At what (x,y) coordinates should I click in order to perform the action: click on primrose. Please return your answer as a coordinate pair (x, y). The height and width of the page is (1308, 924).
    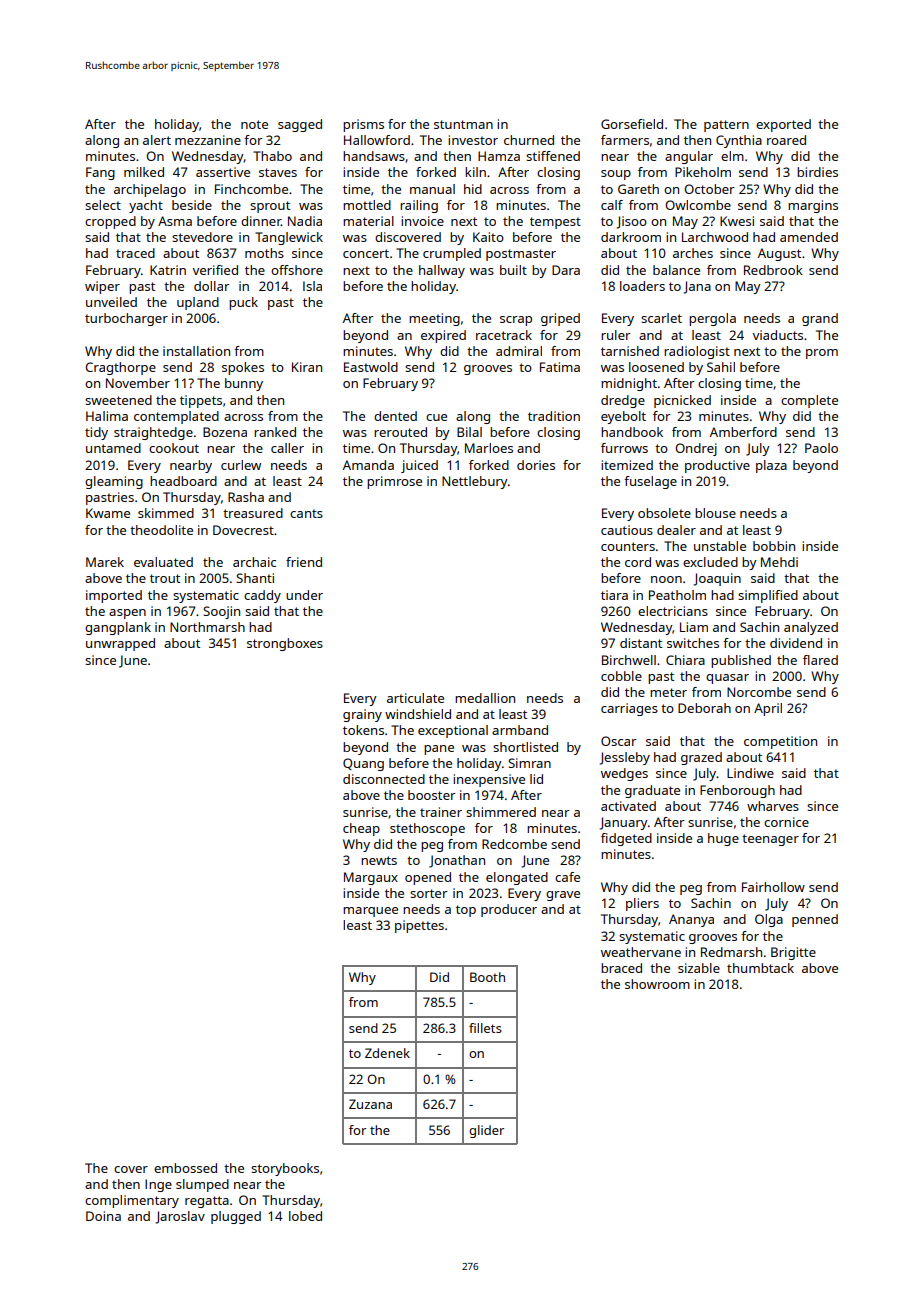
    Looking at the image, I should click on (394, 482).
